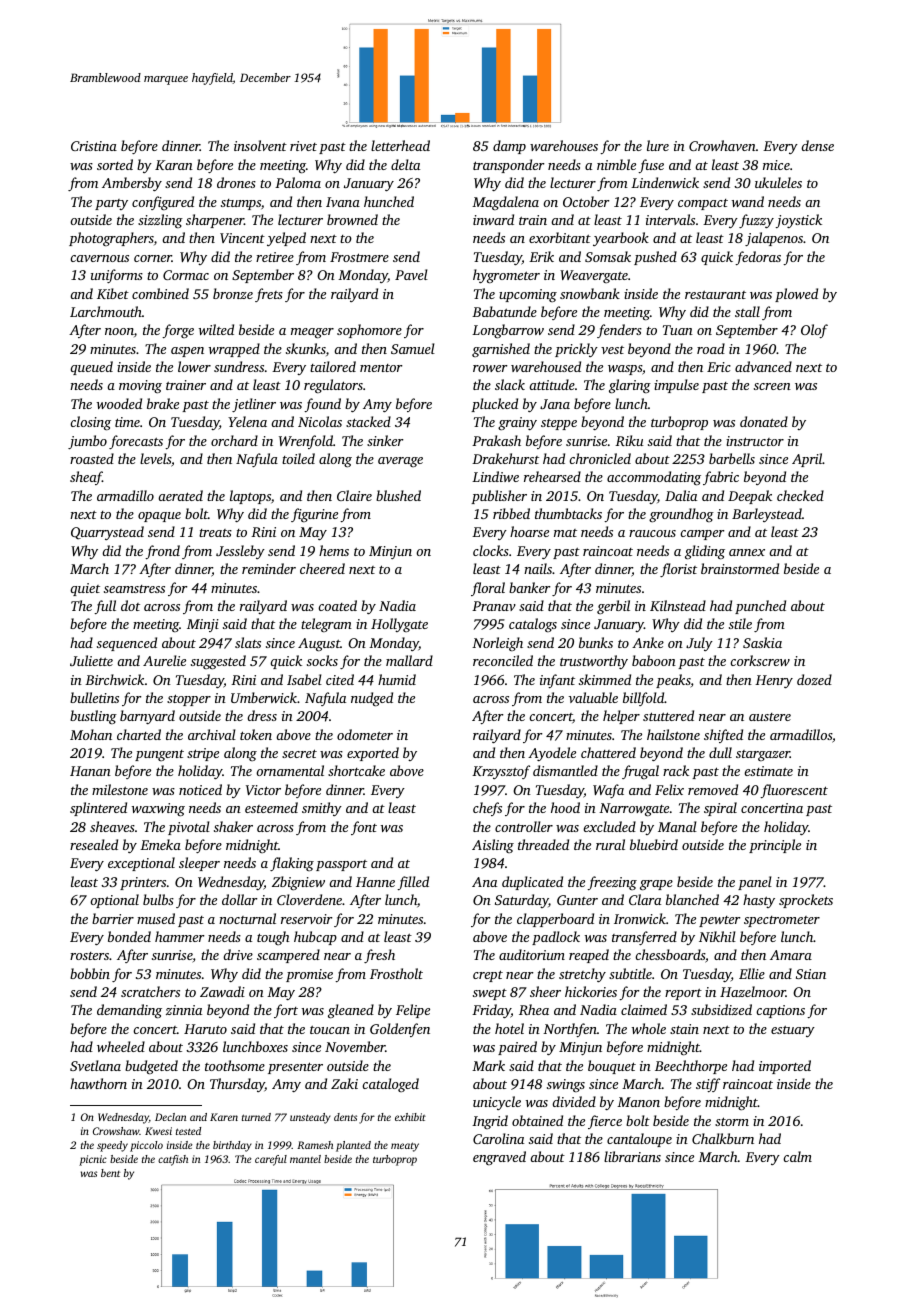  Describe the element at coordinates (619, 331) in the screenshot. I see `fenders` at that location.
